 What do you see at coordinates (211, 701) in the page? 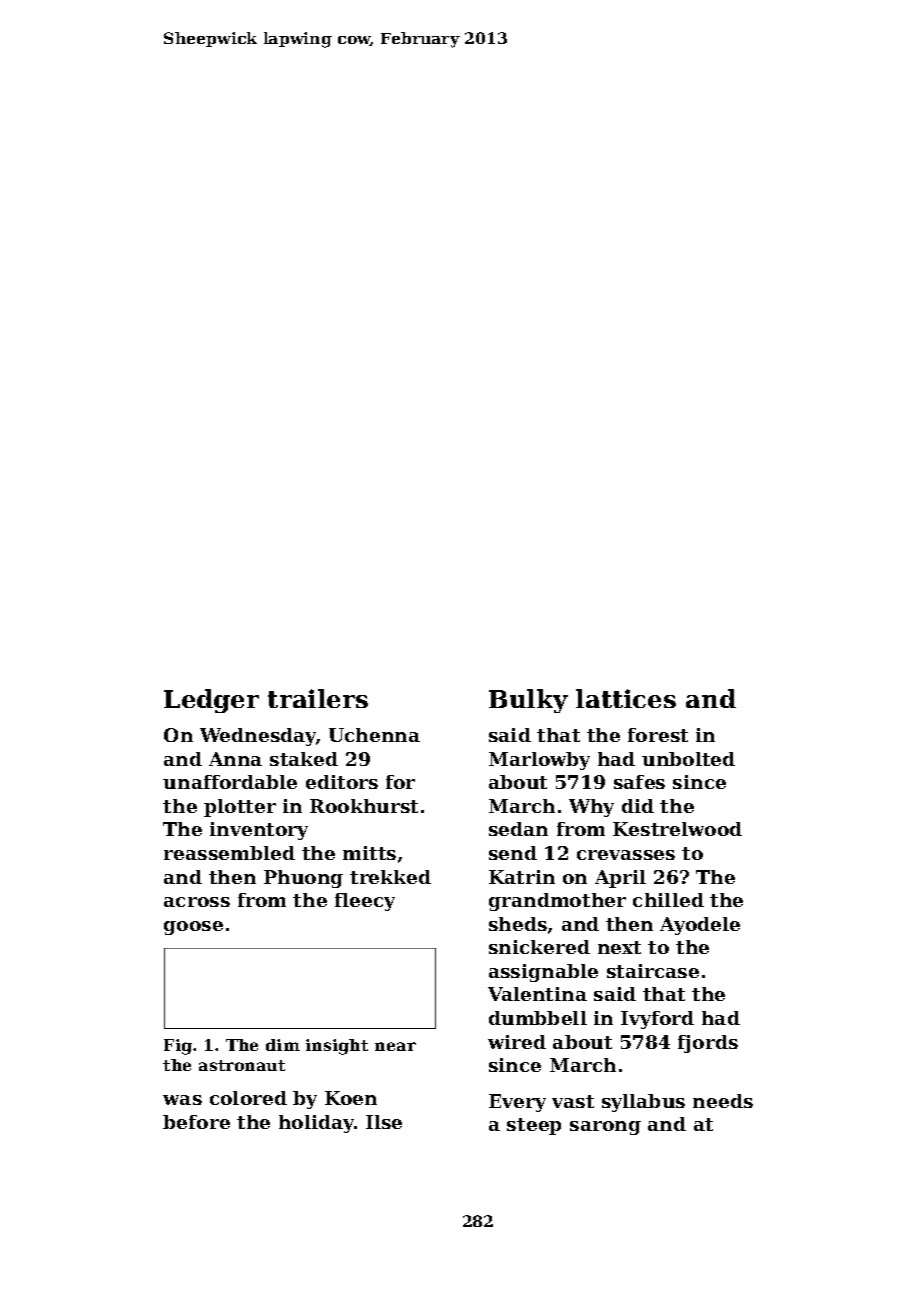
I see `Ledger` at bounding box center [211, 701].
